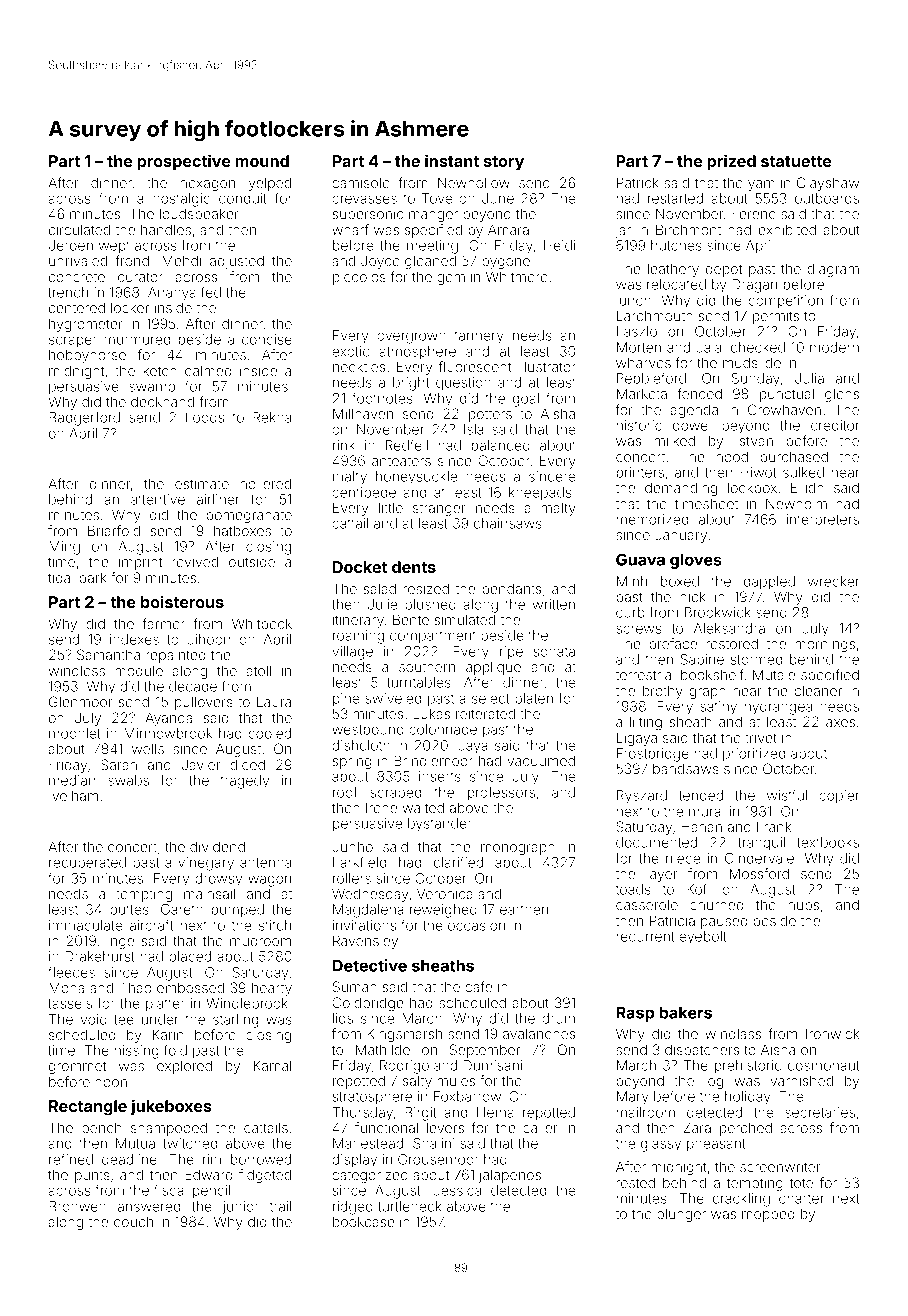  Describe the element at coordinates (541, 760) in the screenshot. I see `vacuumed` at that location.
